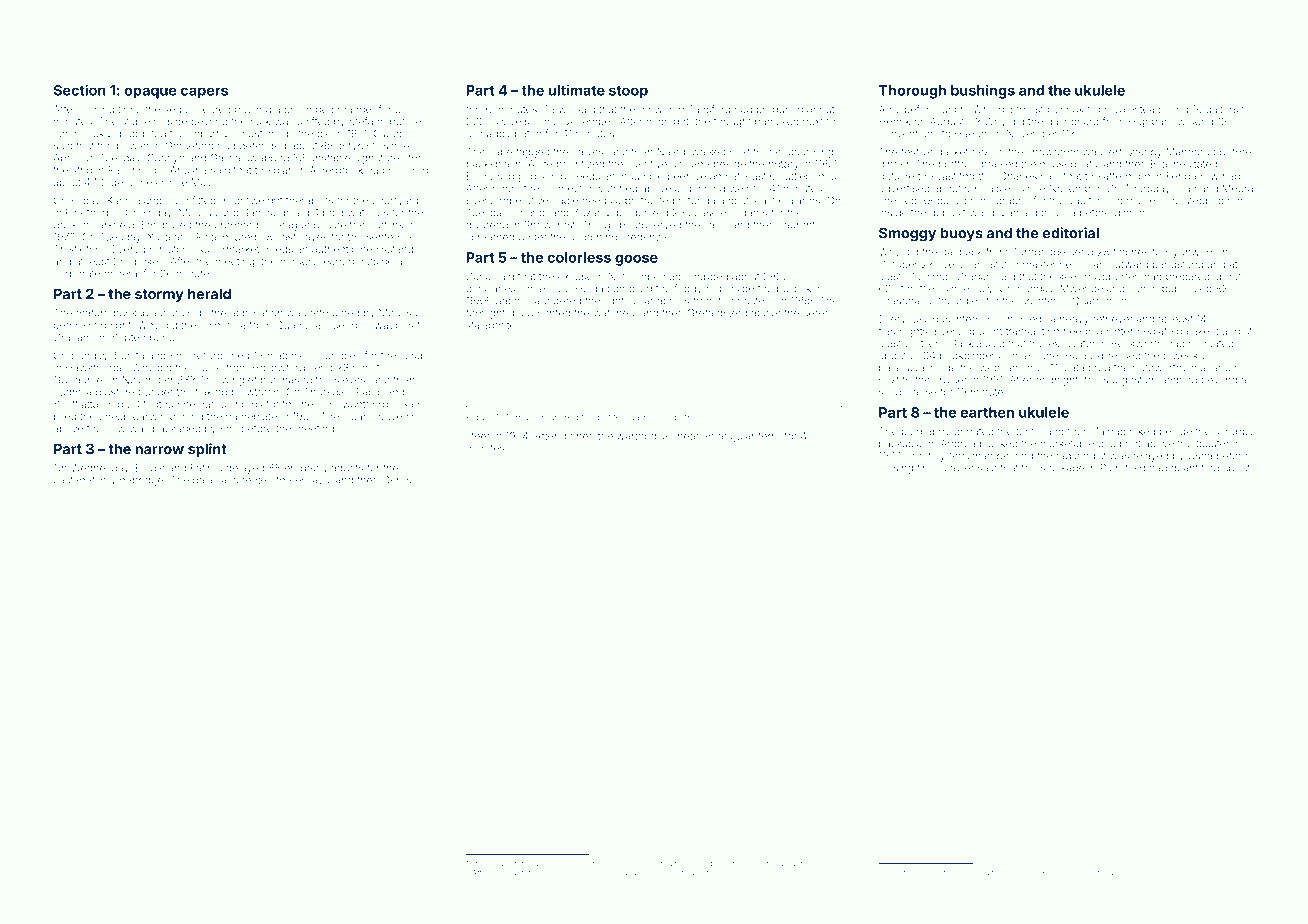 The image size is (1308, 924). I want to click on essays, so click(312, 482).
